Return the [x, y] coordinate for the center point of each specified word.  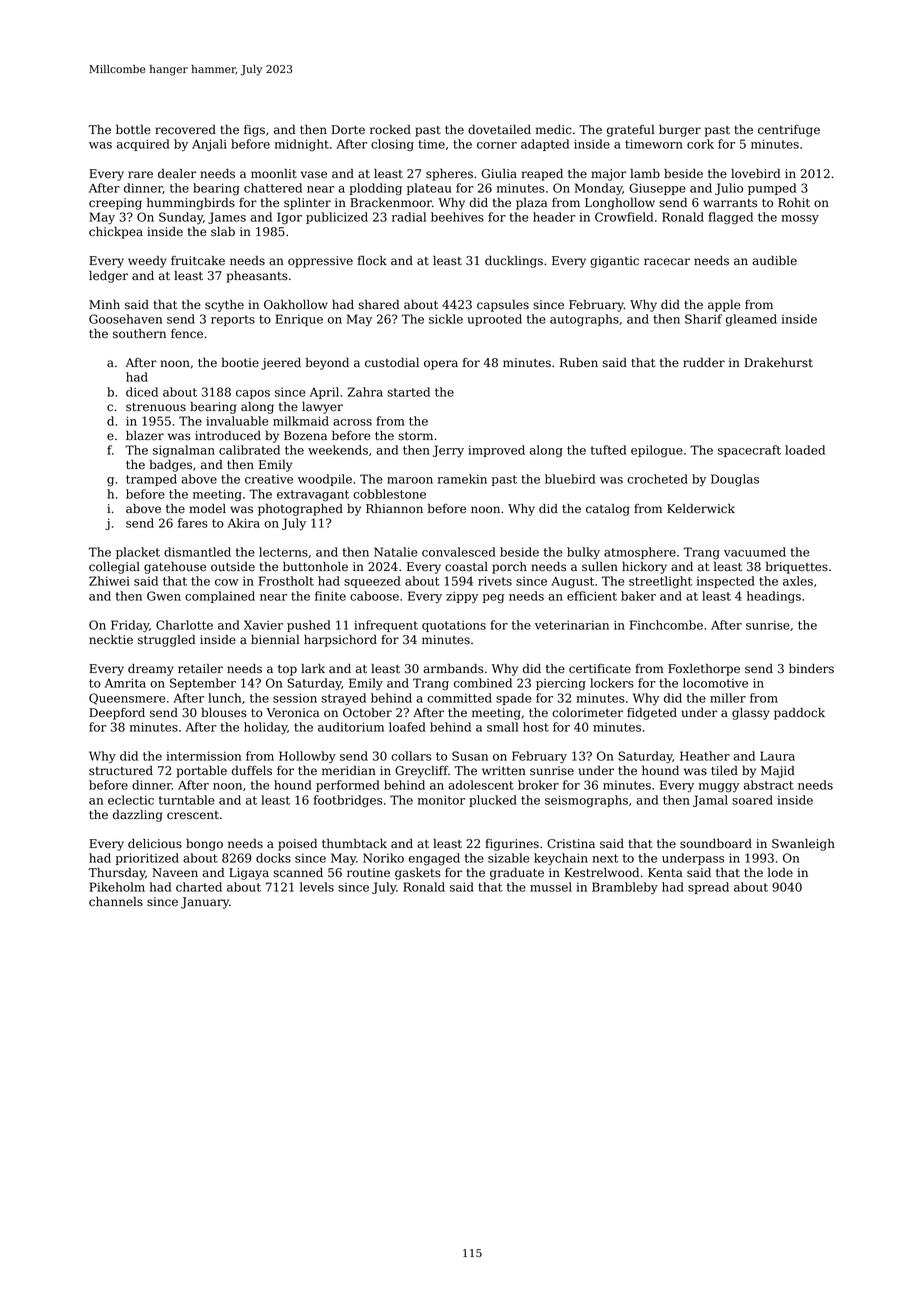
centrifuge [789, 131]
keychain [561, 859]
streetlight [660, 582]
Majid [778, 772]
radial [409, 217]
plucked [493, 801]
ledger [108, 277]
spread [708, 888]
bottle [133, 129]
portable [202, 771]
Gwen [164, 596]
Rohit [794, 203]
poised [297, 845]
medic [554, 130]
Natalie [395, 552]
